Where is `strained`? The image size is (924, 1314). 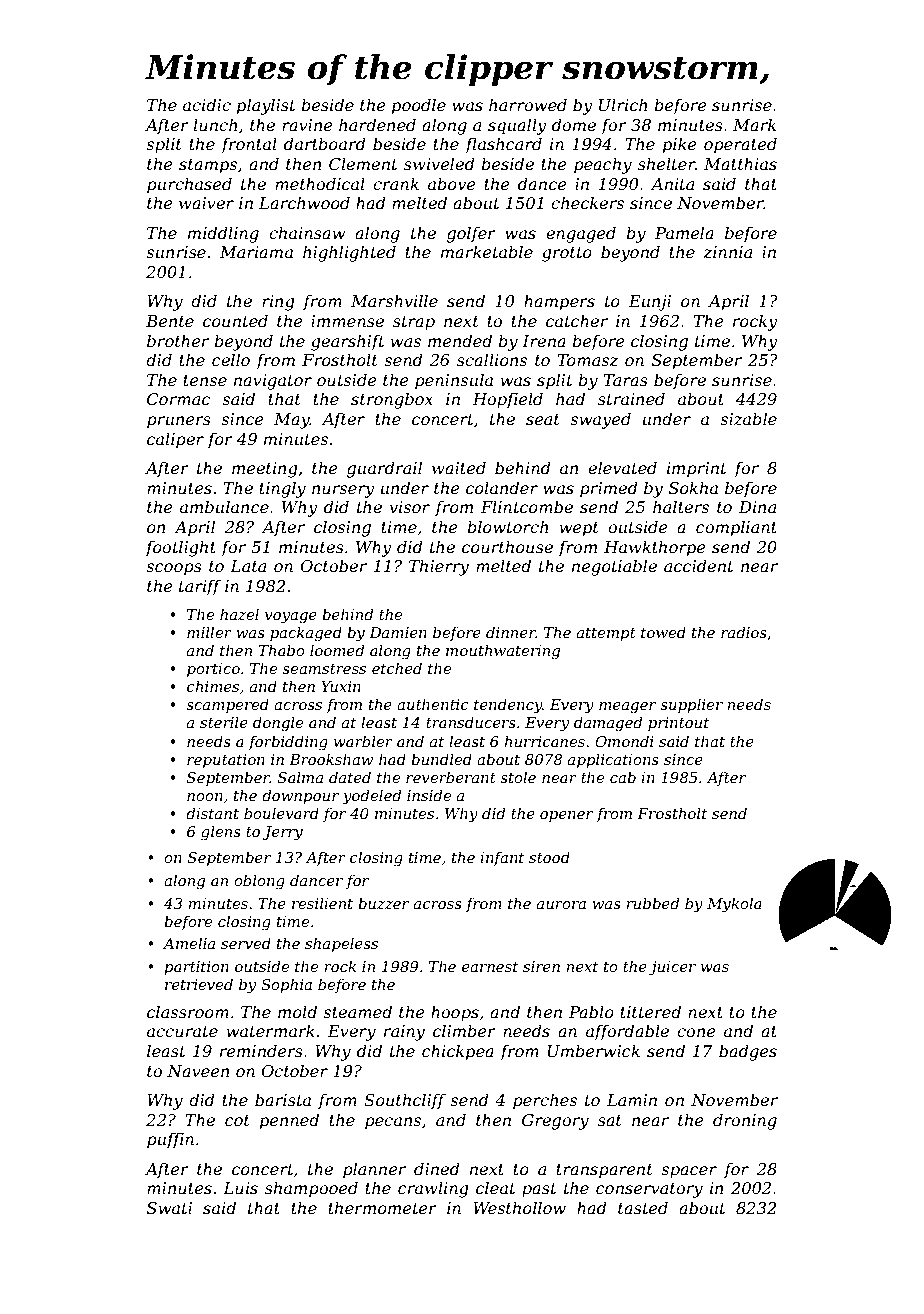
strained is located at coordinates (631, 398).
